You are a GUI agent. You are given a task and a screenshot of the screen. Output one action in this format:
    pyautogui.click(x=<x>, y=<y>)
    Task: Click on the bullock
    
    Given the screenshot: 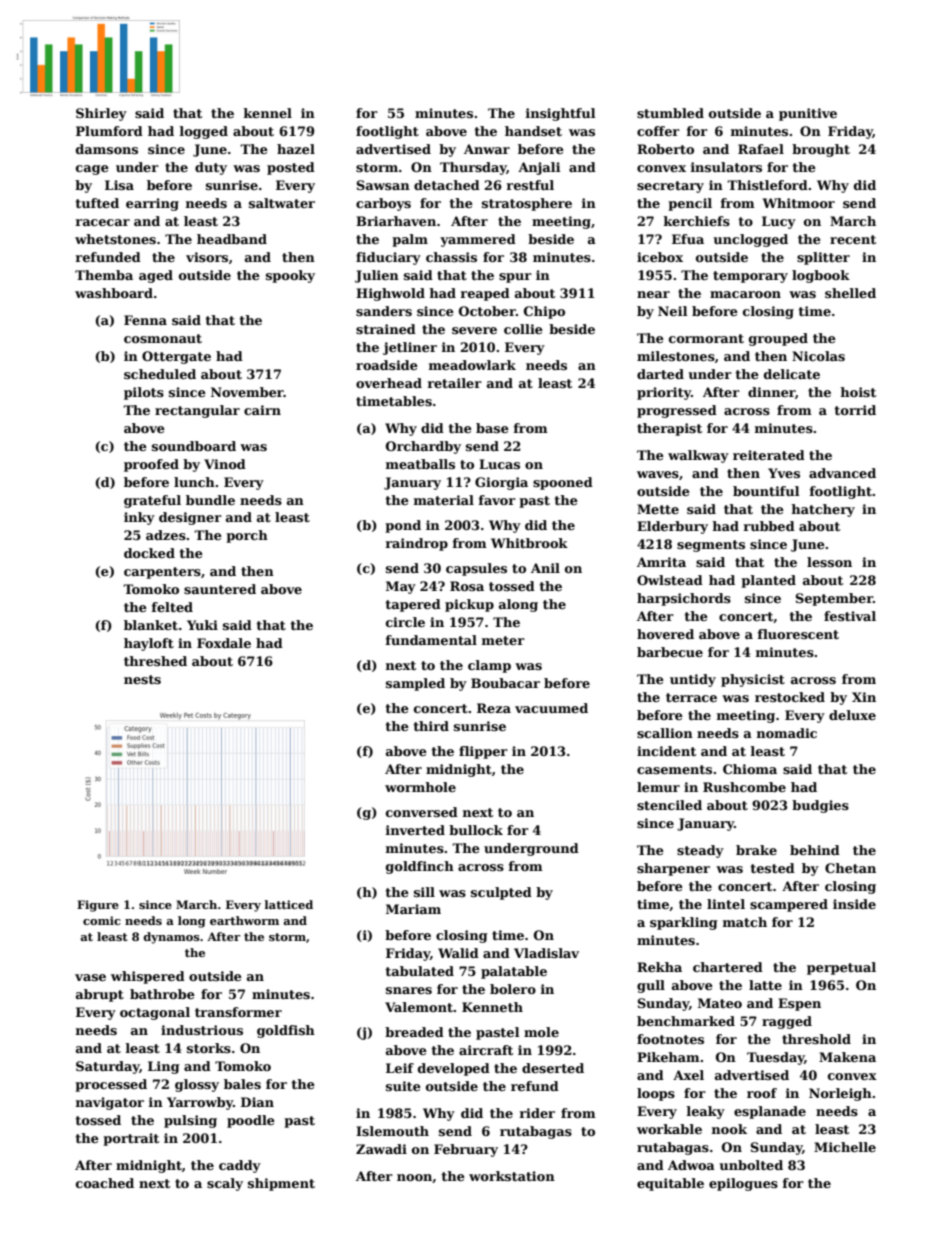 What is the action you would take?
    pyautogui.click(x=476, y=830)
